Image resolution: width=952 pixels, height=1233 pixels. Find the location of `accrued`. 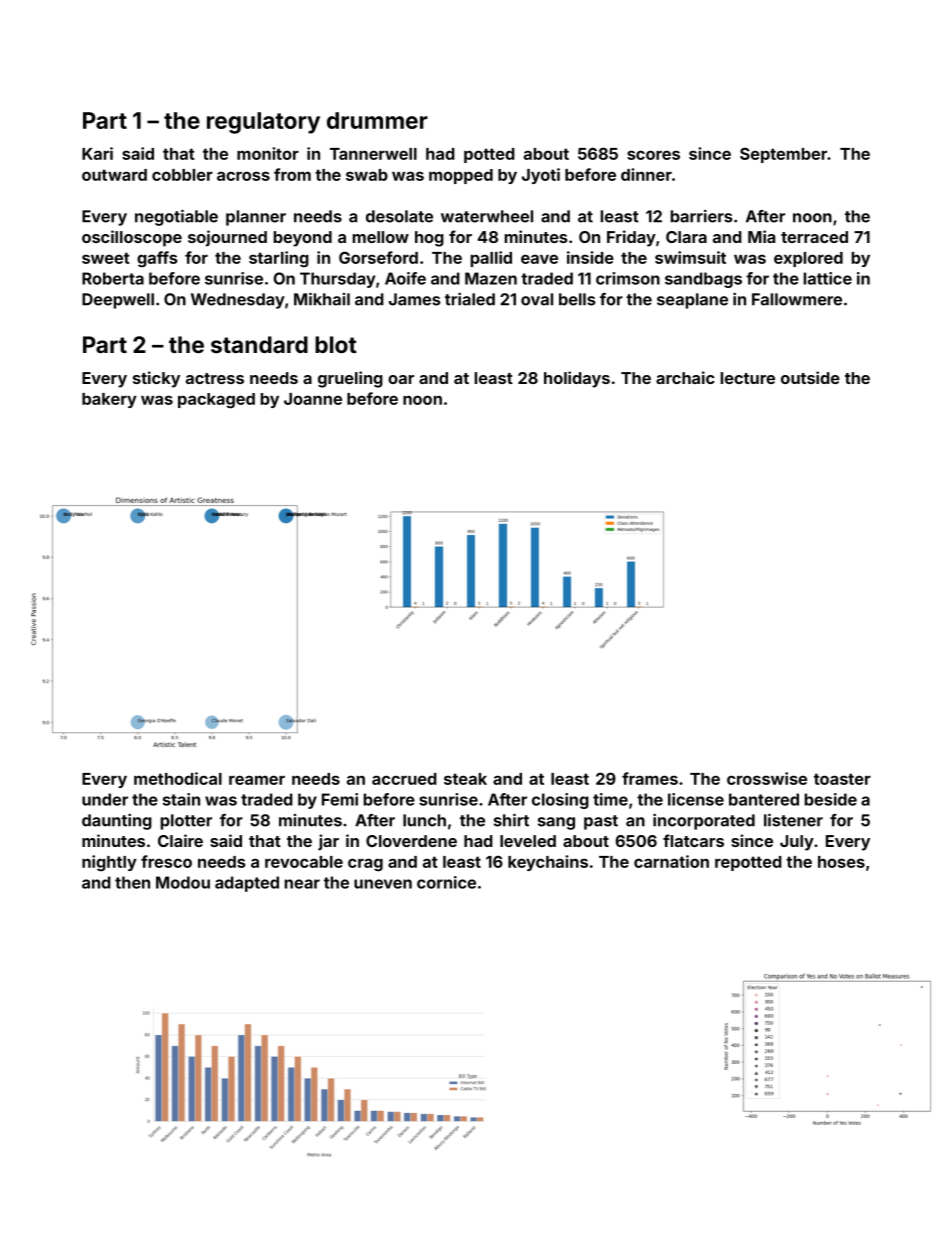

accrued is located at coordinates (404, 779).
